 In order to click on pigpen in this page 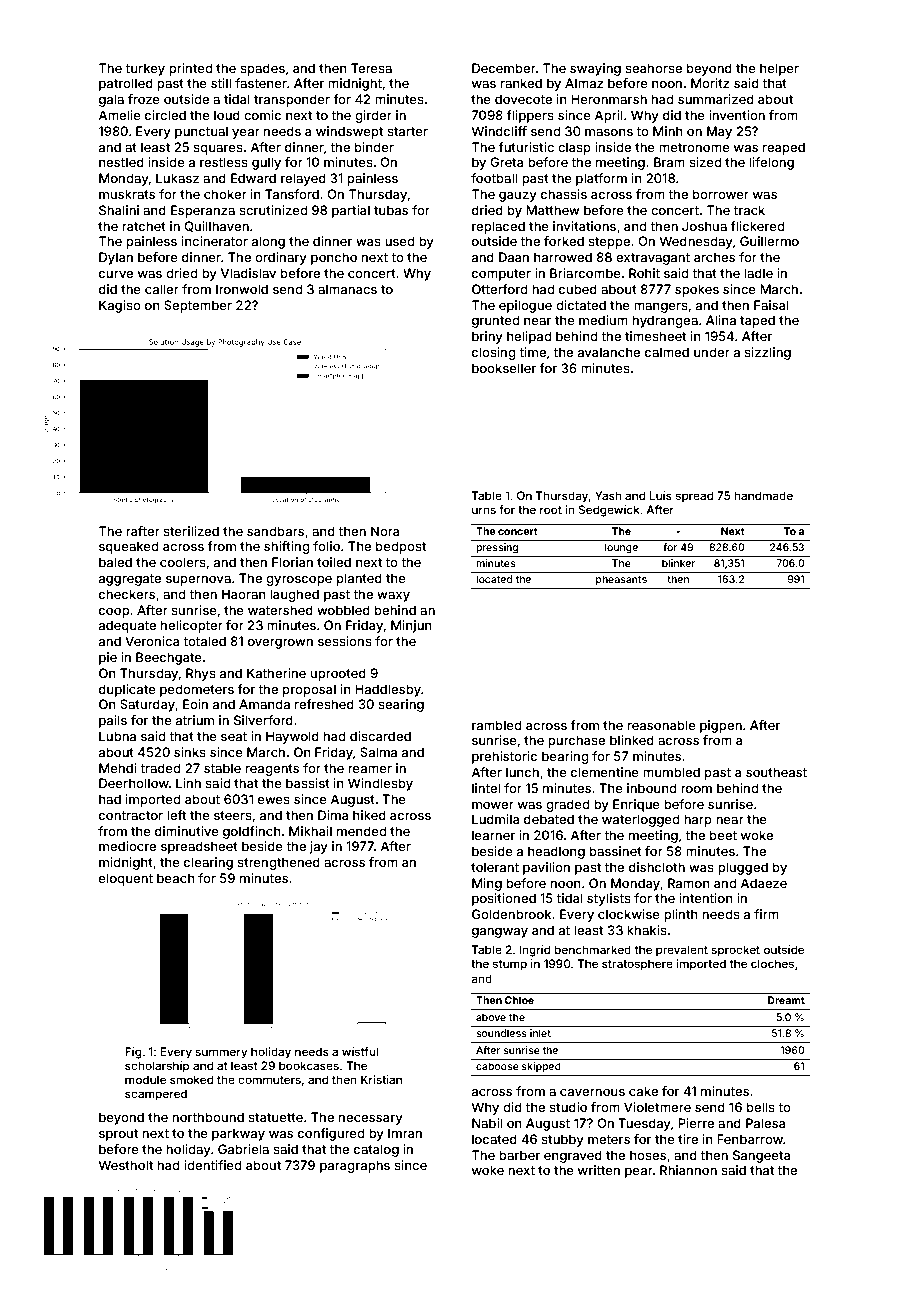, I will do `click(721, 726)`.
